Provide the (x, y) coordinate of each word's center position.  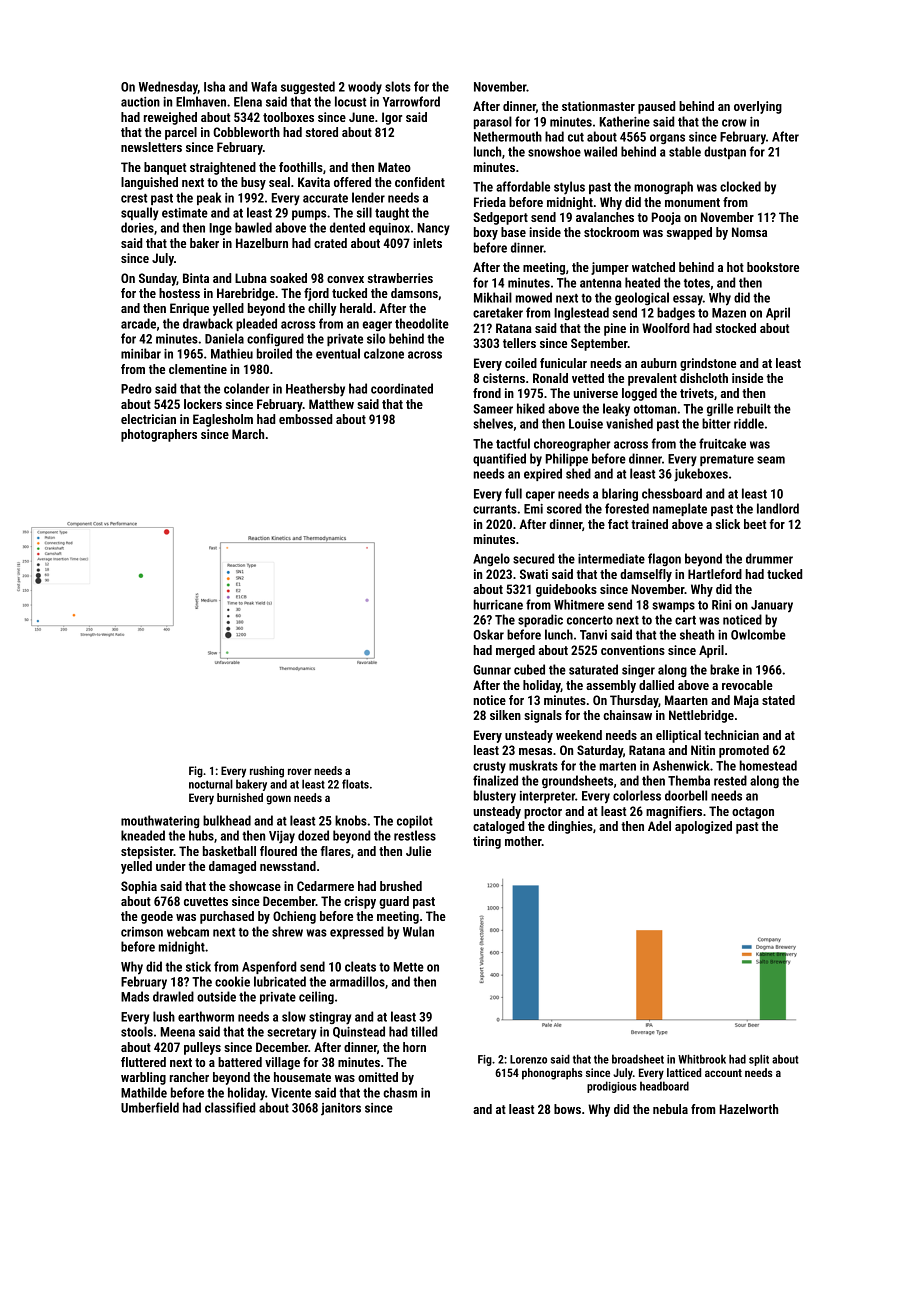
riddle (749, 423)
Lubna (251, 278)
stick (198, 966)
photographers (159, 435)
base (513, 232)
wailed (600, 151)
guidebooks (566, 590)
